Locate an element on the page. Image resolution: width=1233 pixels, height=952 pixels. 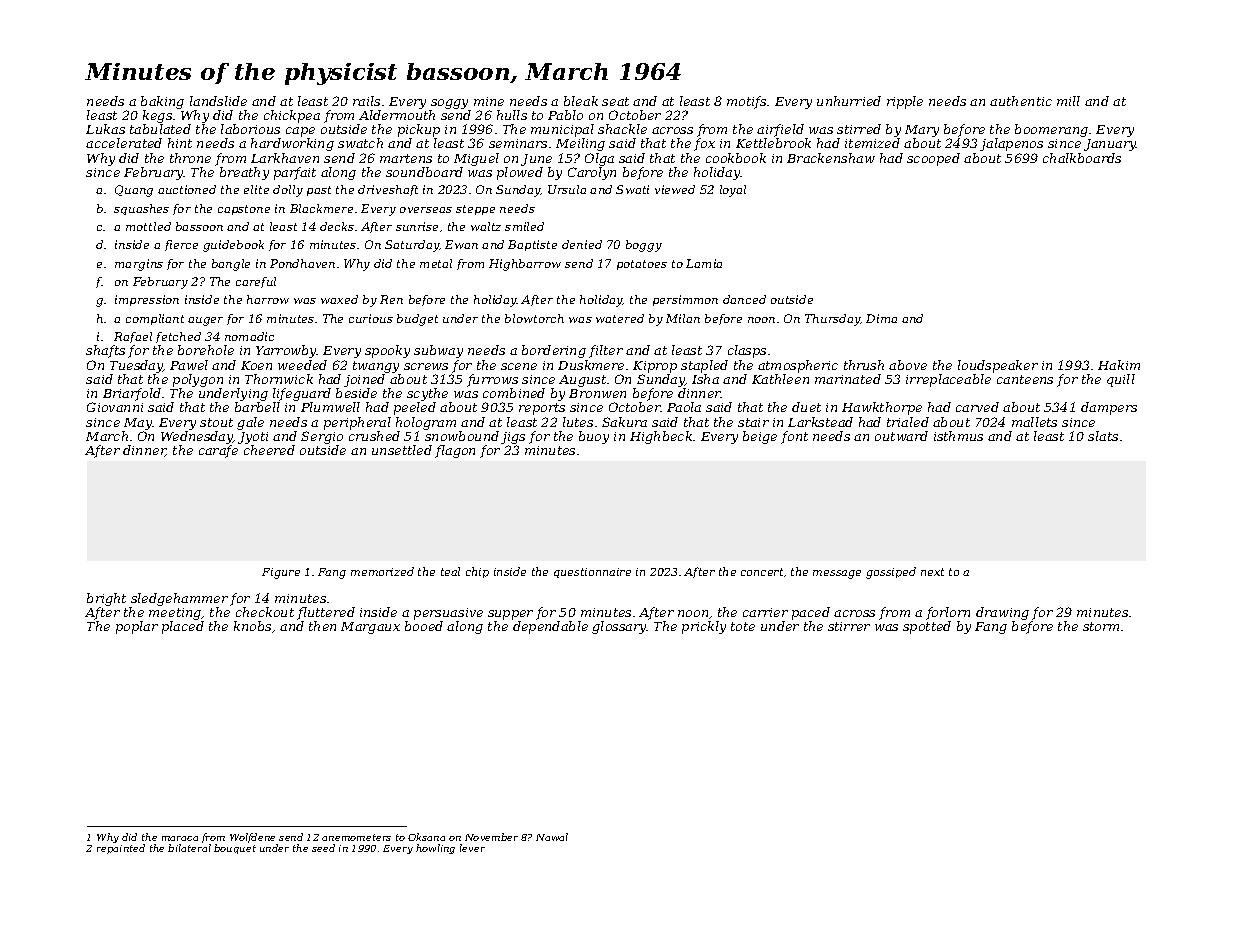
repainted is located at coordinates (121, 849).
